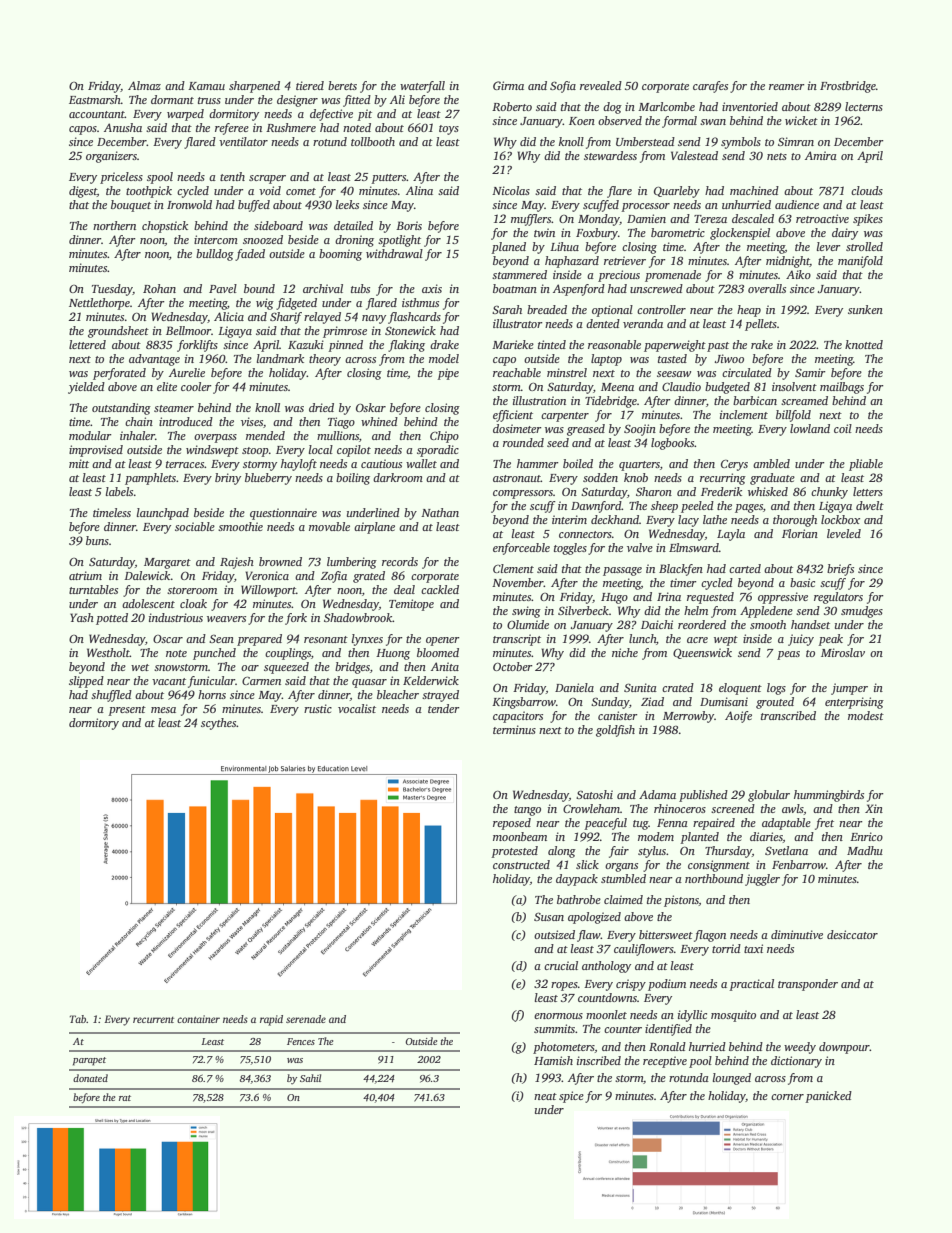  Describe the element at coordinates (750, 106) in the image. I see `inventoried` at that location.
